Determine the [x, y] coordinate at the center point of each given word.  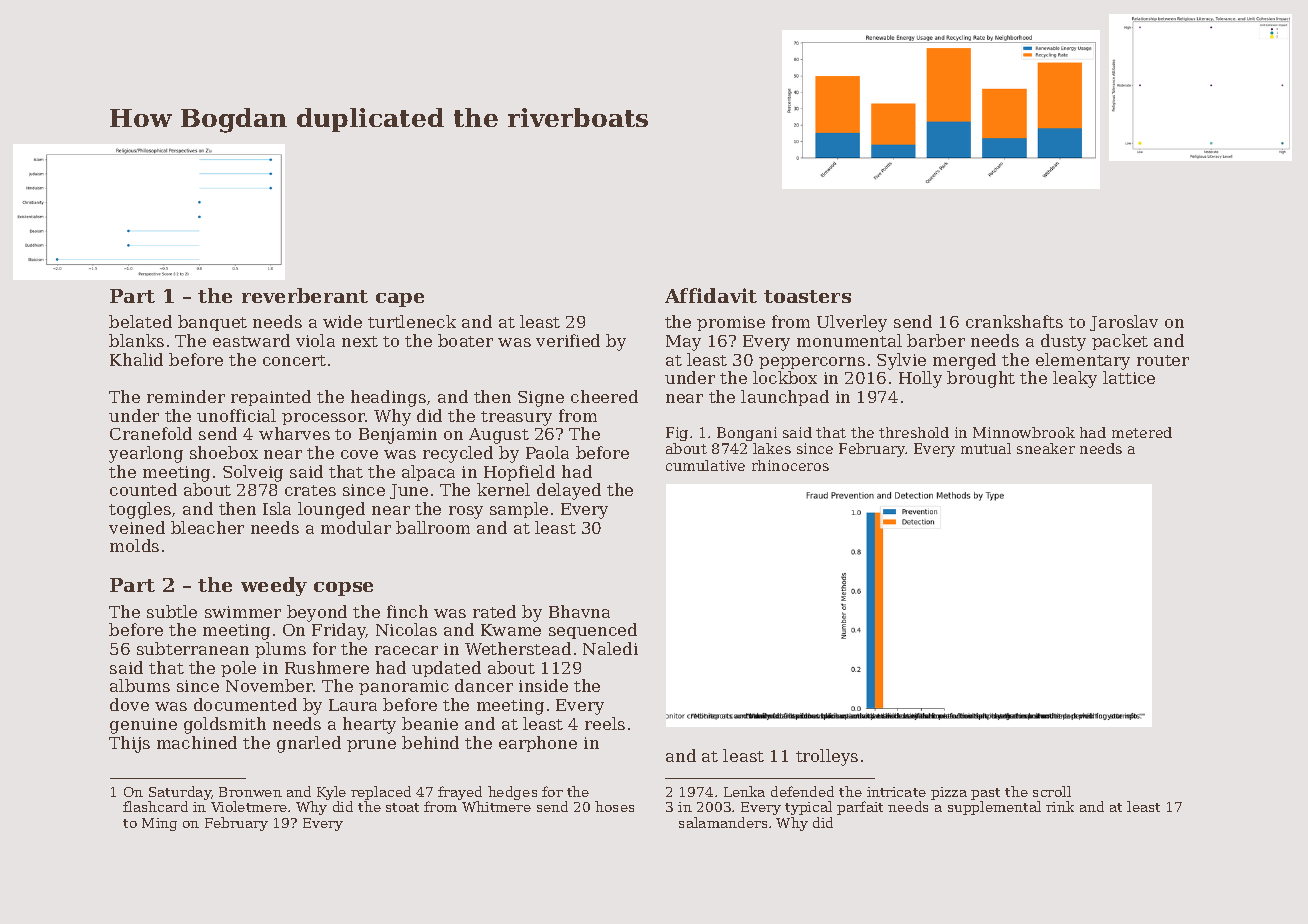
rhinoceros [790, 465]
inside [543, 685]
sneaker [1046, 448]
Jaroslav [1124, 323]
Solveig [253, 473]
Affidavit [711, 295]
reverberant [305, 295]
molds [134, 545]
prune [371, 746]
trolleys [827, 757]
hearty [369, 725]
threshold [914, 432]
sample [519, 510]
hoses [614, 806]
